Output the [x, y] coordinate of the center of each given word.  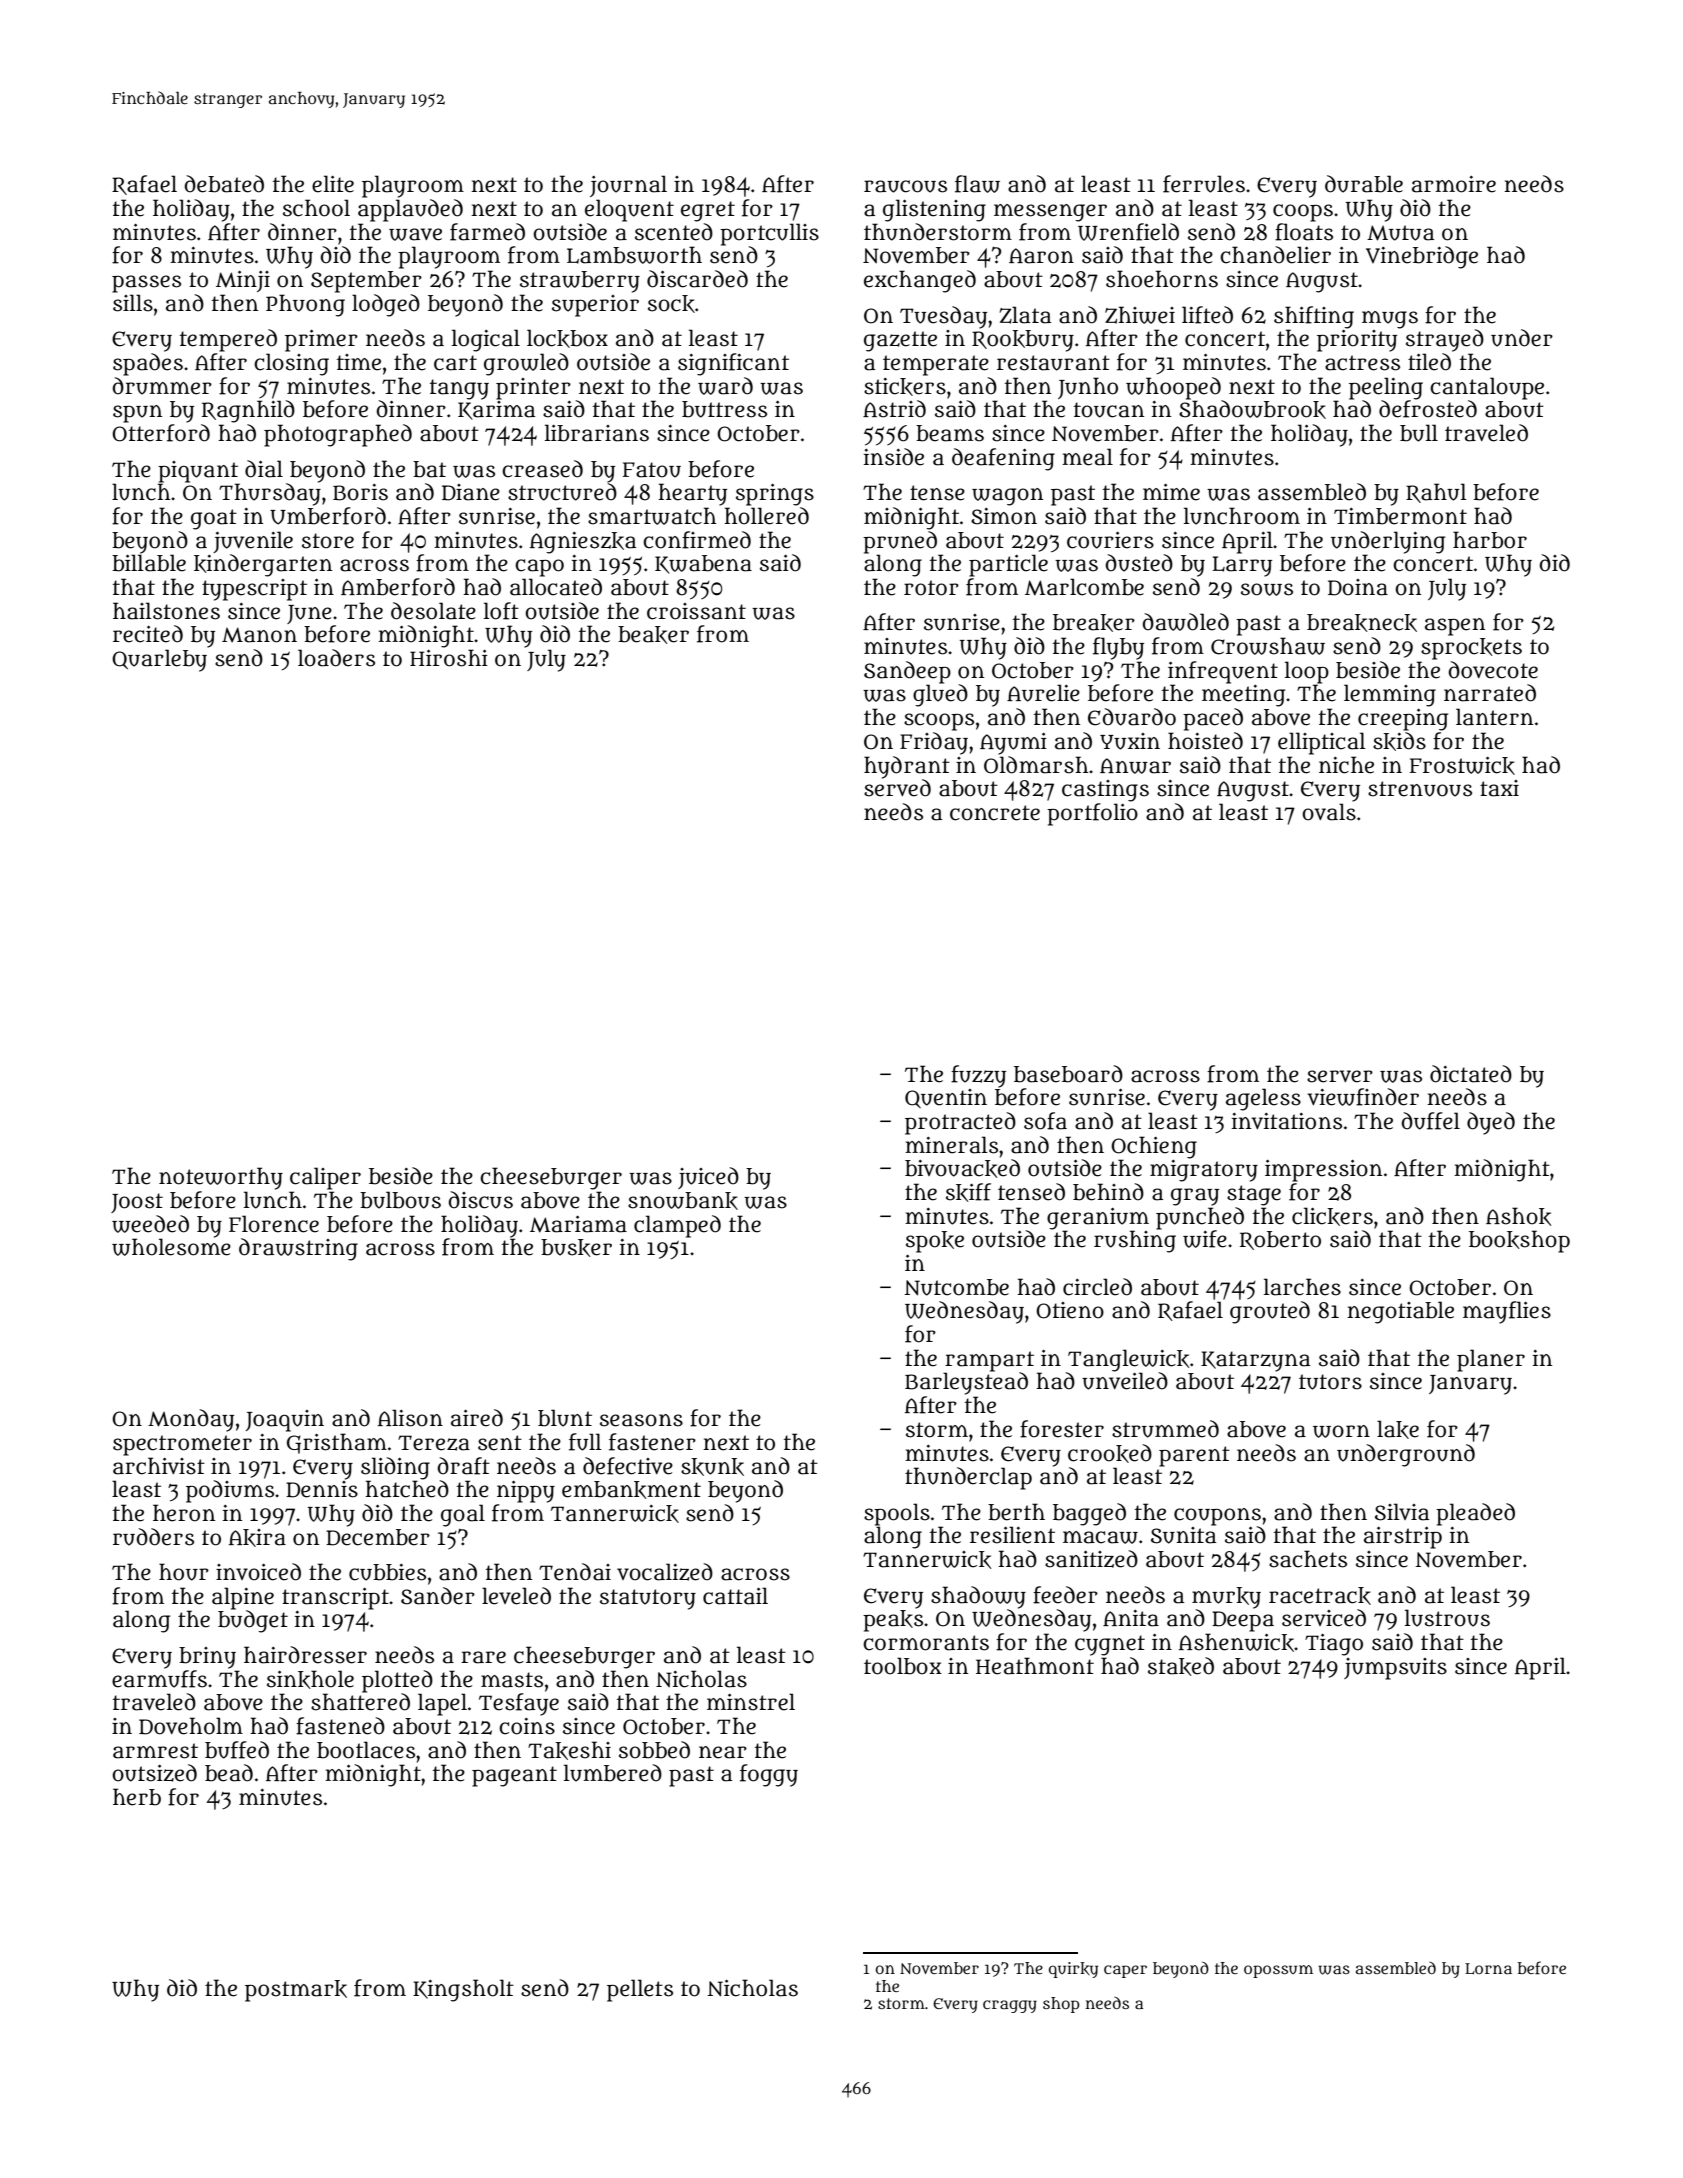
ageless [1263, 1099]
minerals [951, 1145]
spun [137, 414]
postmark [296, 1991]
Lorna [1488, 1969]
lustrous [1447, 1618]
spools [897, 1514]
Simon [1004, 516]
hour [184, 1572]
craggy [1010, 2006]
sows [1267, 589]
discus [480, 1200]
